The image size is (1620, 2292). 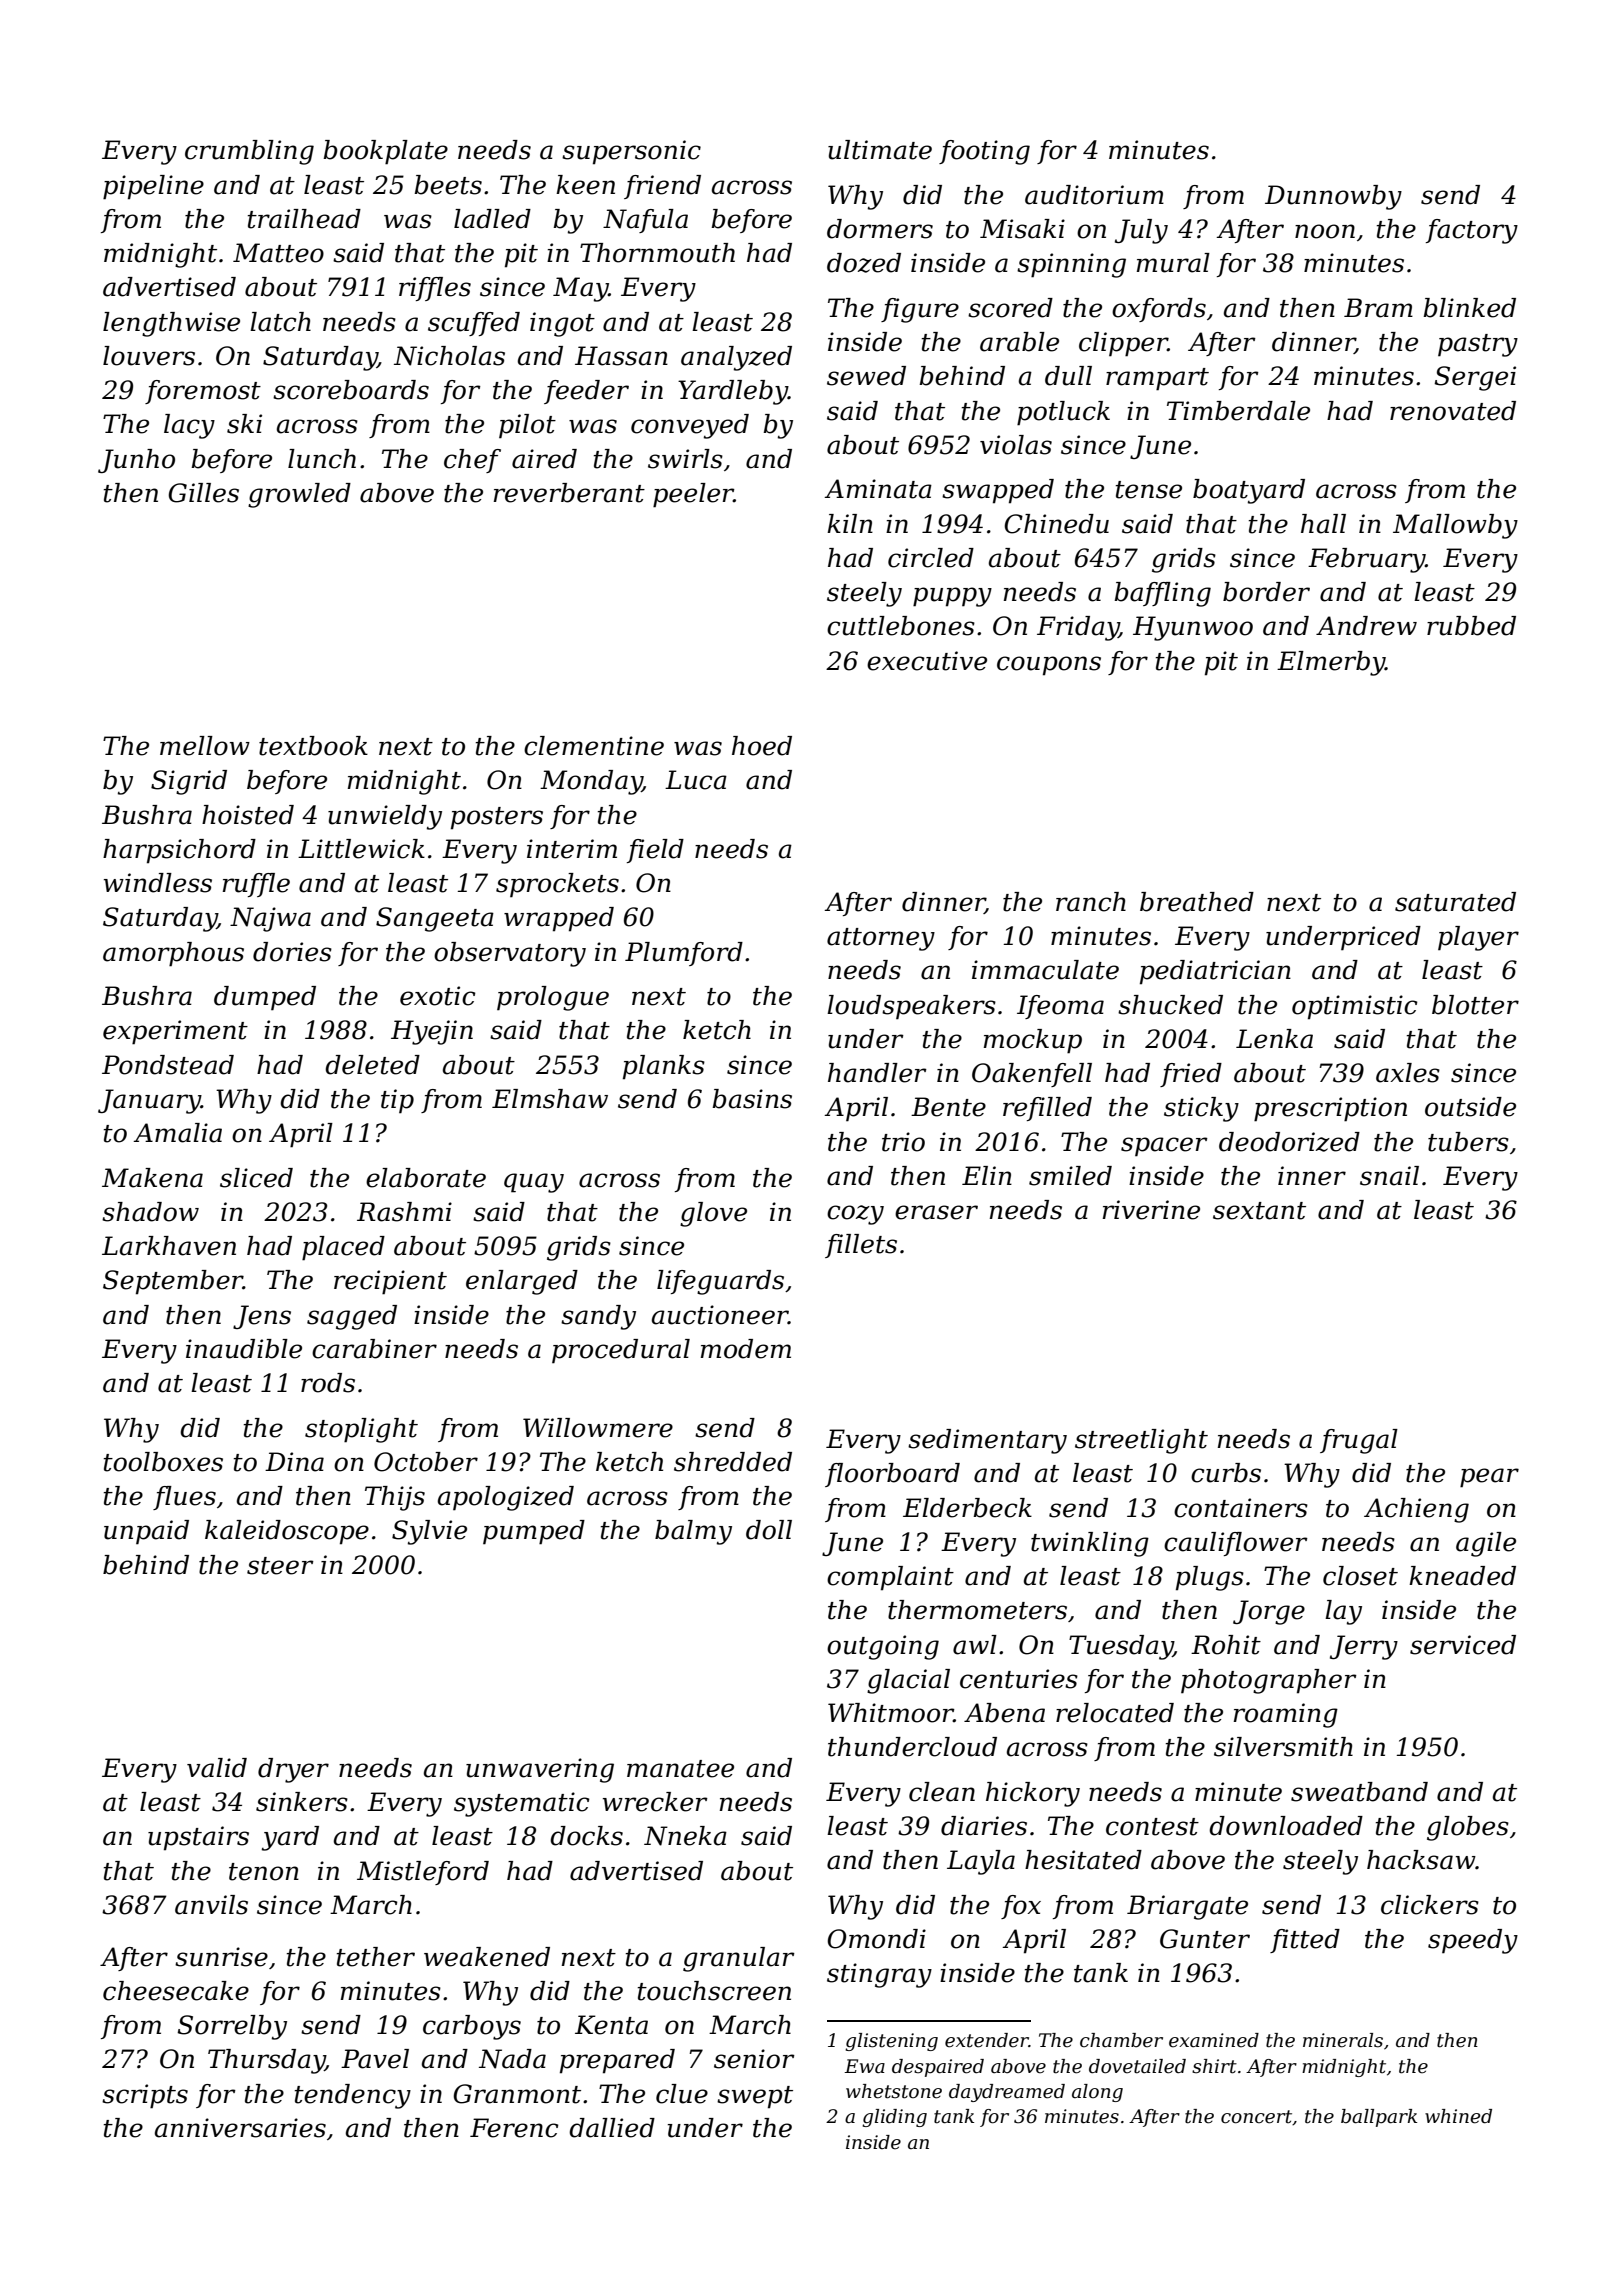 What do you see at coordinates (952, 597) in the image?
I see `puppy` at bounding box center [952, 597].
